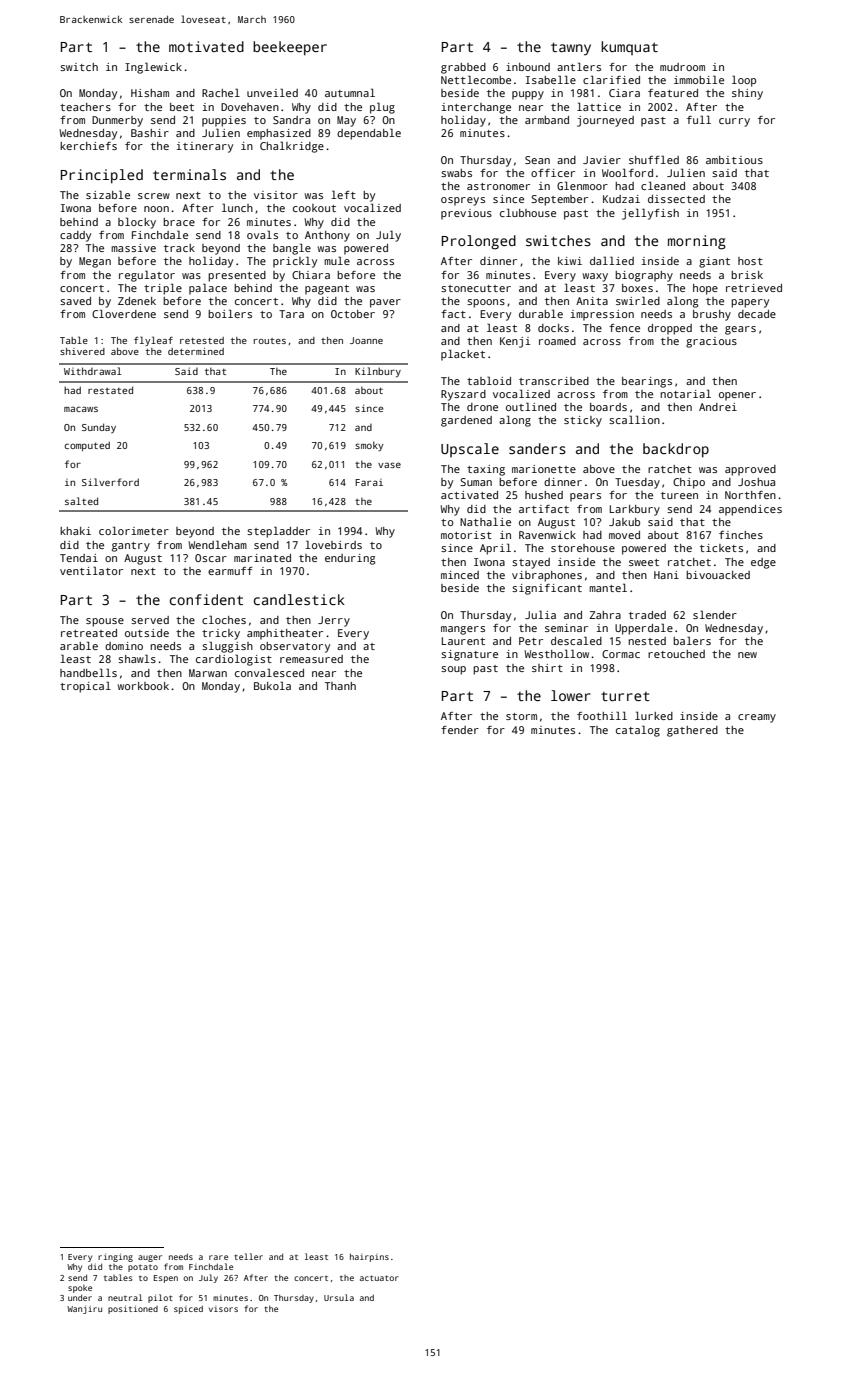 This image has height=1400, width=849. What do you see at coordinates (585, 497) in the image?
I see `pears` at bounding box center [585, 497].
